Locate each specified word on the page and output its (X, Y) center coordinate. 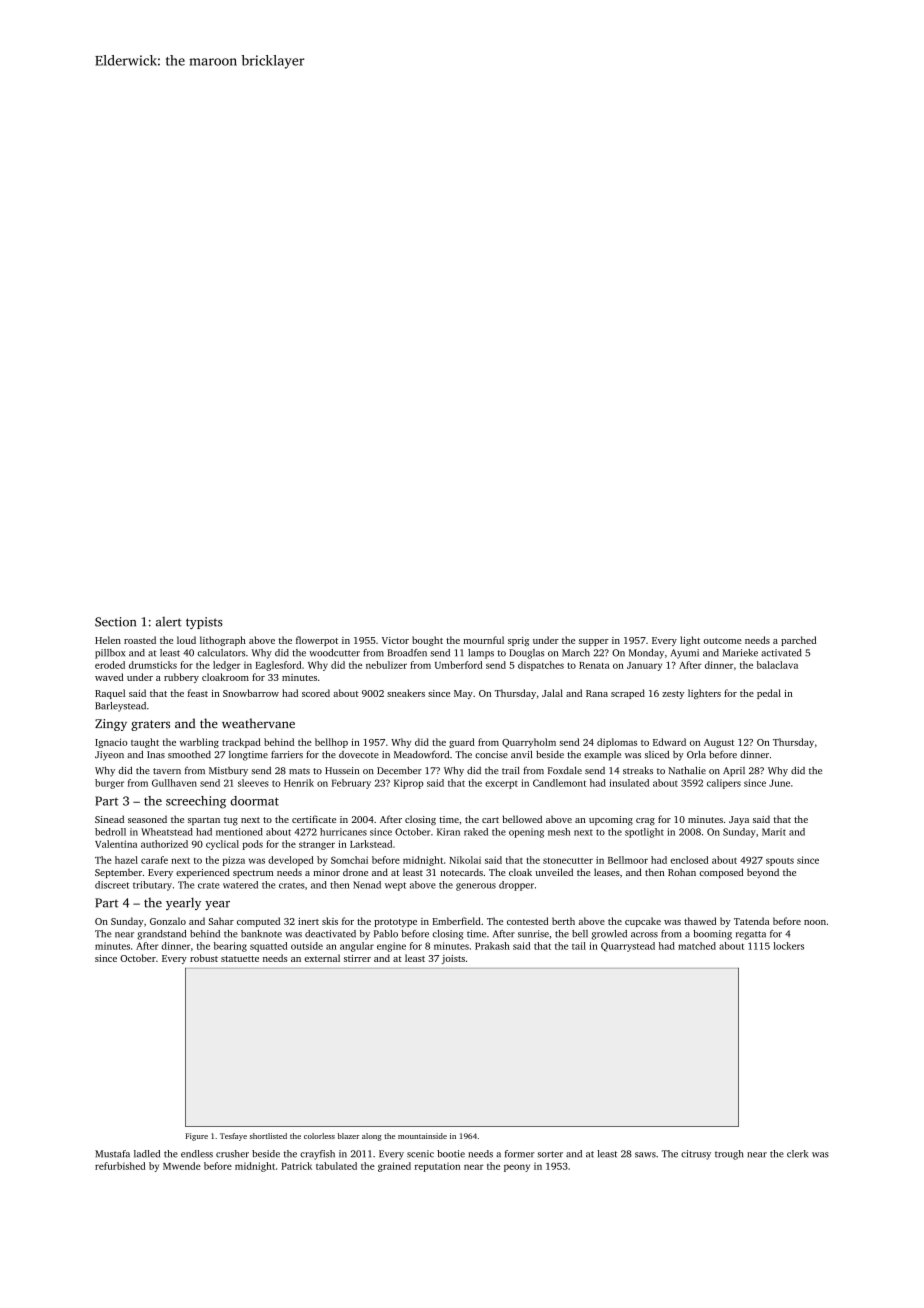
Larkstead (371, 844)
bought (427, 641)
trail (511, 770)
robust (204, 958)
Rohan (682, 872)
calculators (221, 653)
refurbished (120, 1166)
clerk (797, 1154)
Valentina (116, 844)
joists (453, 959)
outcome (722, 641)
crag (645, 822)
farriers (287, 754)
